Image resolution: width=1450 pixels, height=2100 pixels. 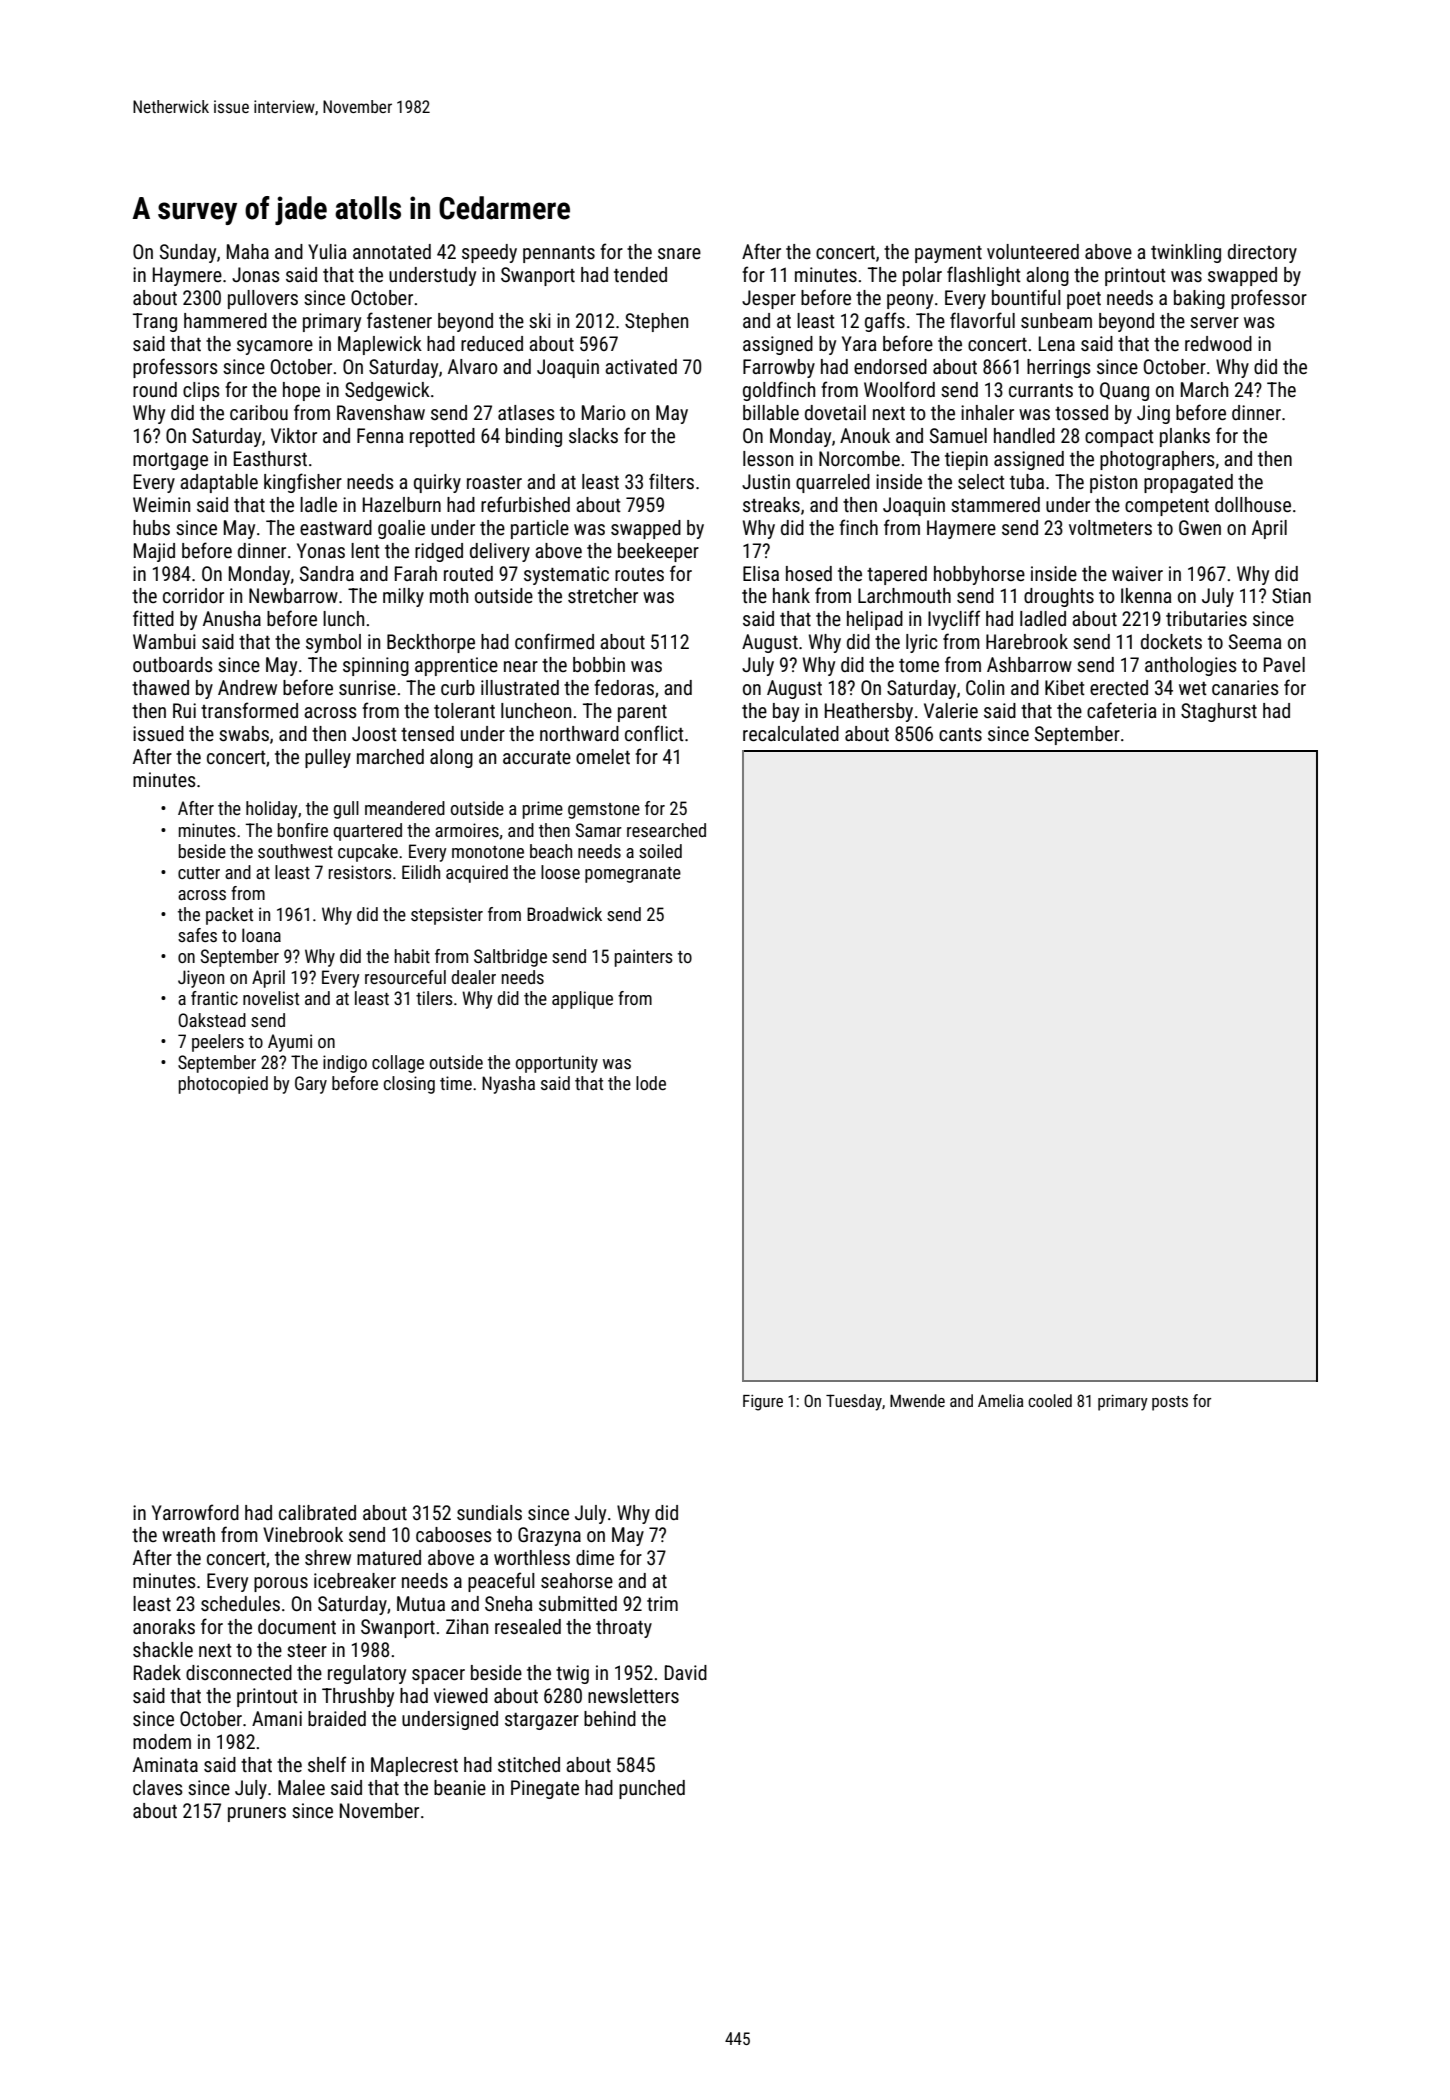 What do you see at coordinates (1219, 712) in the screenshot?
I see `Staghurst` at bounding box center [1219, 712].
